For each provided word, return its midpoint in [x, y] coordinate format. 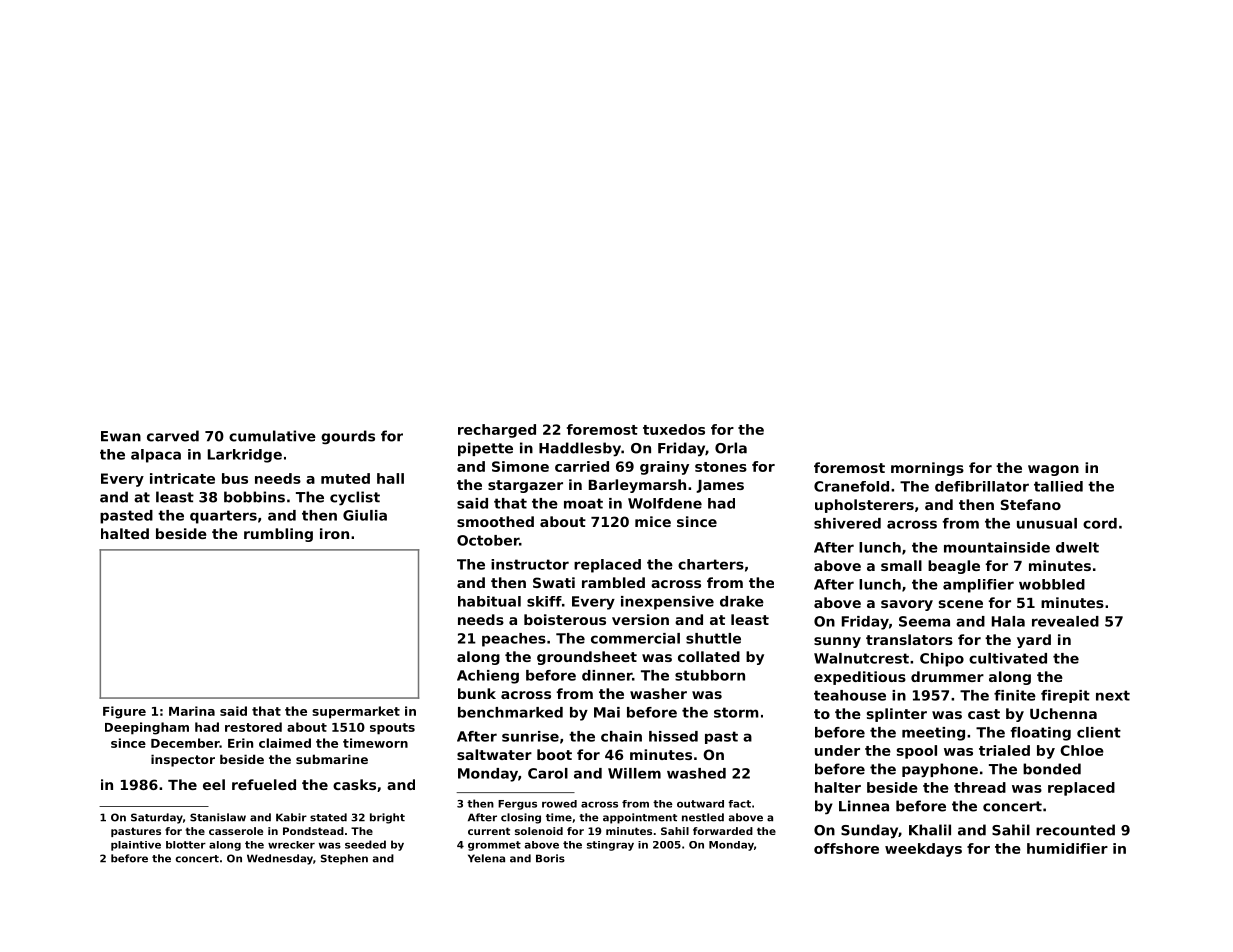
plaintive [136, 846]
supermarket [356, 712]
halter [838, 787]
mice [653, 521]
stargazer [525, 486]
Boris [550, 858]
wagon [1053, 470]
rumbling [278, 535]
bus [235, 478]
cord [1100, 523]
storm [736, 712]
